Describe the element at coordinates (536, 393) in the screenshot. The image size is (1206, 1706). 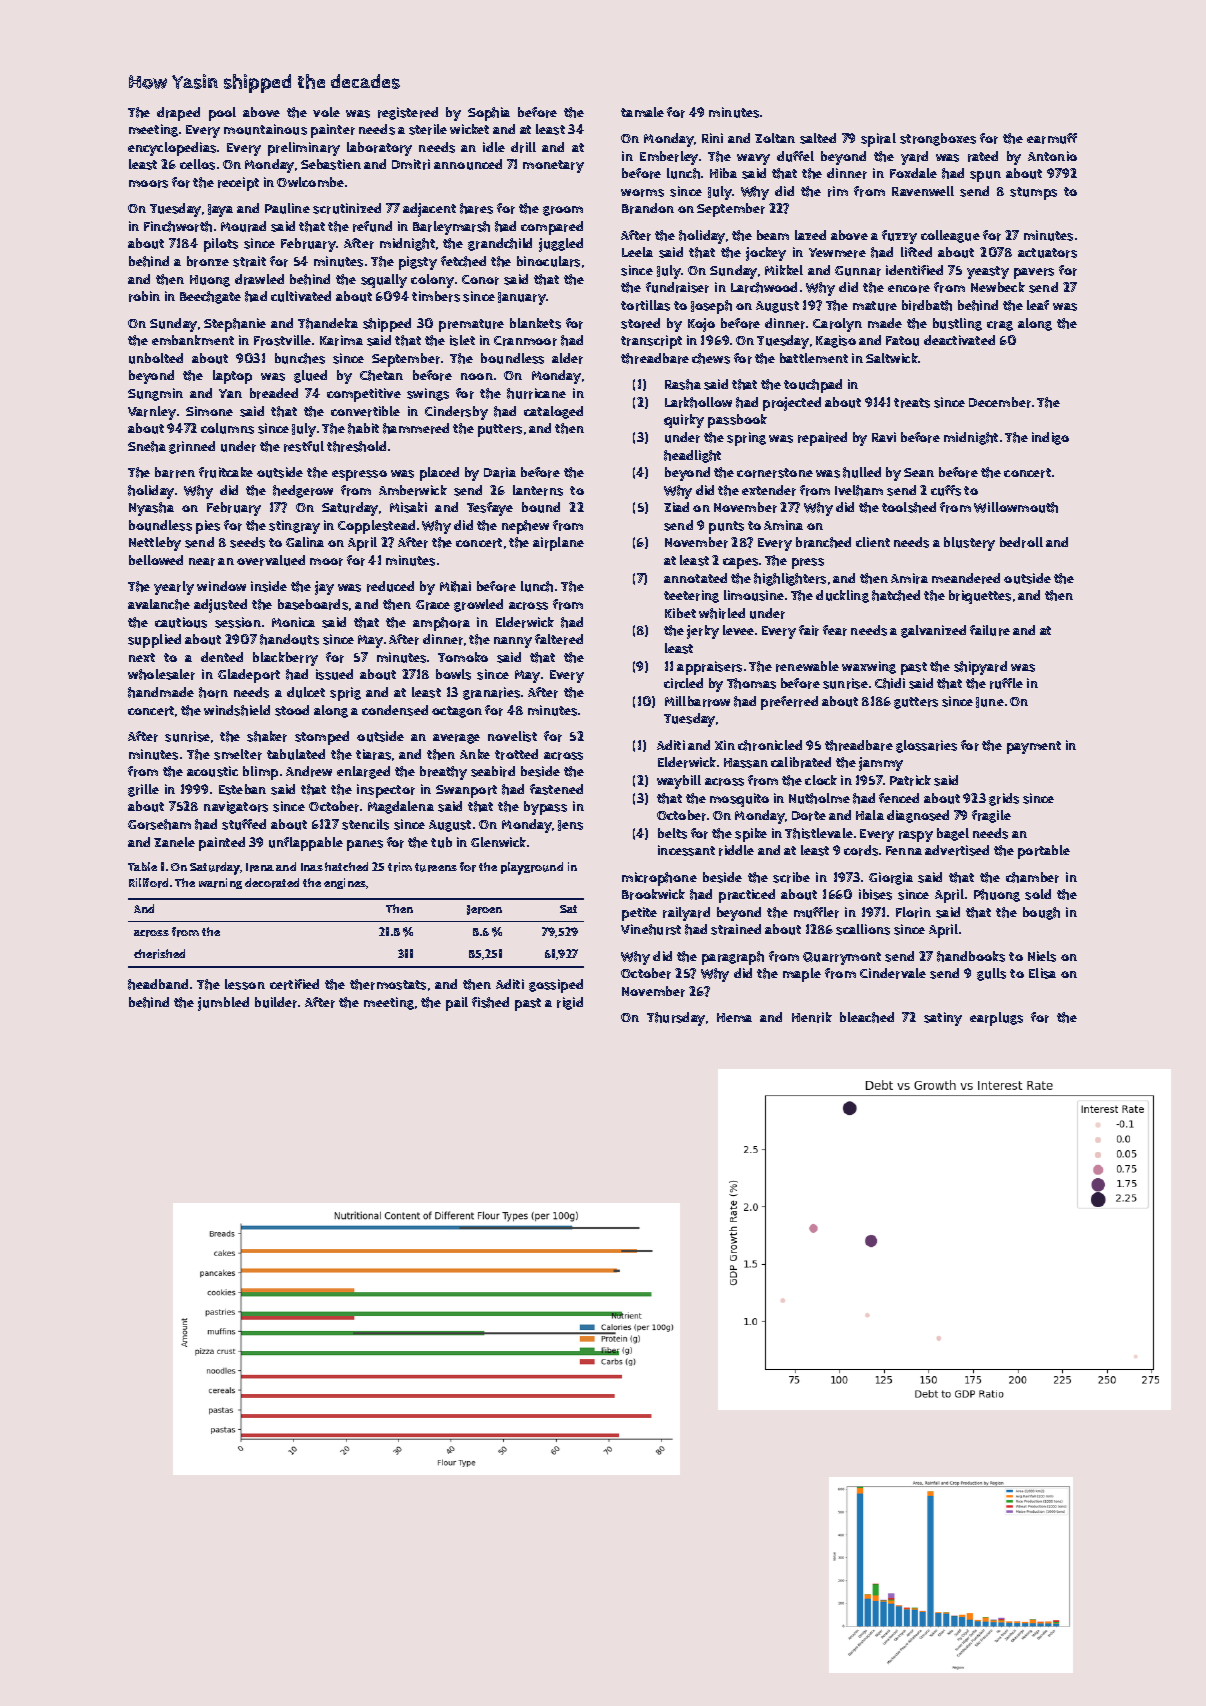
I see `hurricane` at that location.
